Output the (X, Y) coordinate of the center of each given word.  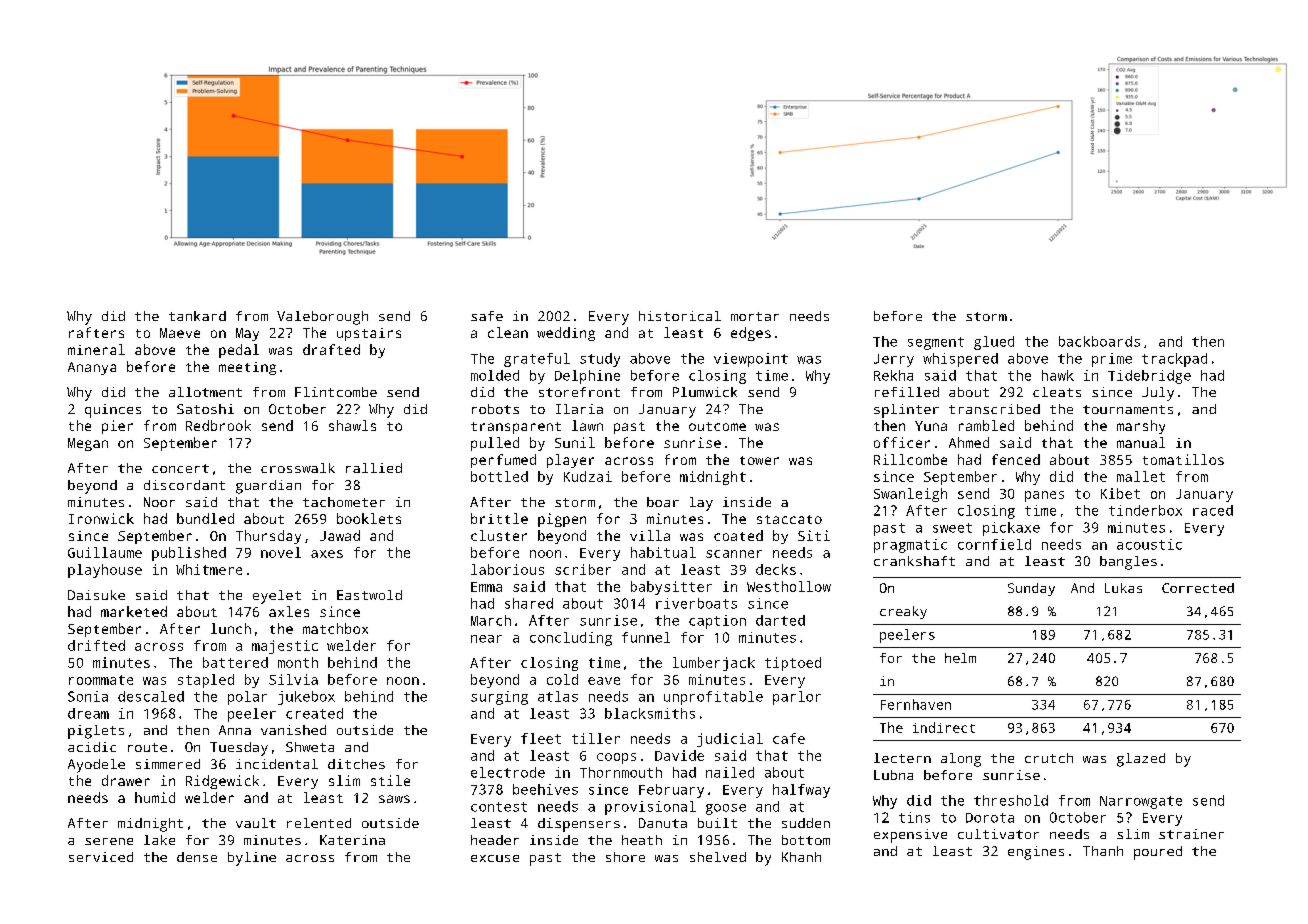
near (486, 639)
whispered (960, 360)
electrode (508, 772)
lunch (231, 628)
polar (247, 698)
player (570, 461)
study (600, 360)
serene (109, 841)
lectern (902, 758)
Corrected (1198, 588)
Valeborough (322, 318)
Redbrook (218, 425)
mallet (1141, 476)
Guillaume (105, 552)
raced (1213, 510)
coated (738, 535)
